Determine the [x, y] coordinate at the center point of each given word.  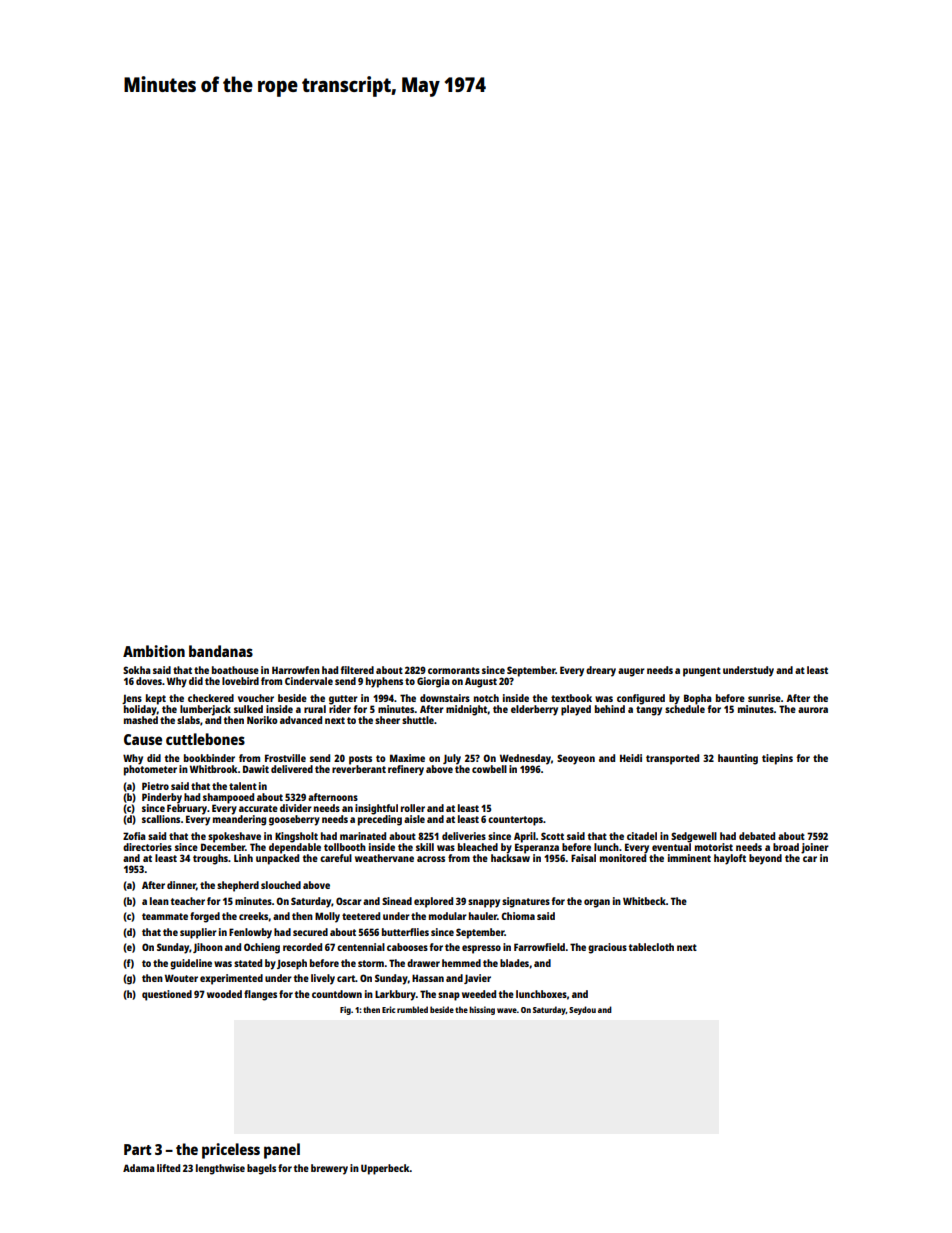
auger [631, 672]
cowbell [489, 769]
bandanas [221, 651]
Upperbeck [385, 1169]
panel [282, 1151]
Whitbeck [644, 901]
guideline [191, 964]
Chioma [518, 916]
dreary [601, 671]
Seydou [582, 1010]
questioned [167, 995]
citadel [642, 836]
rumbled [412, 1009]
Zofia [134, 836]
